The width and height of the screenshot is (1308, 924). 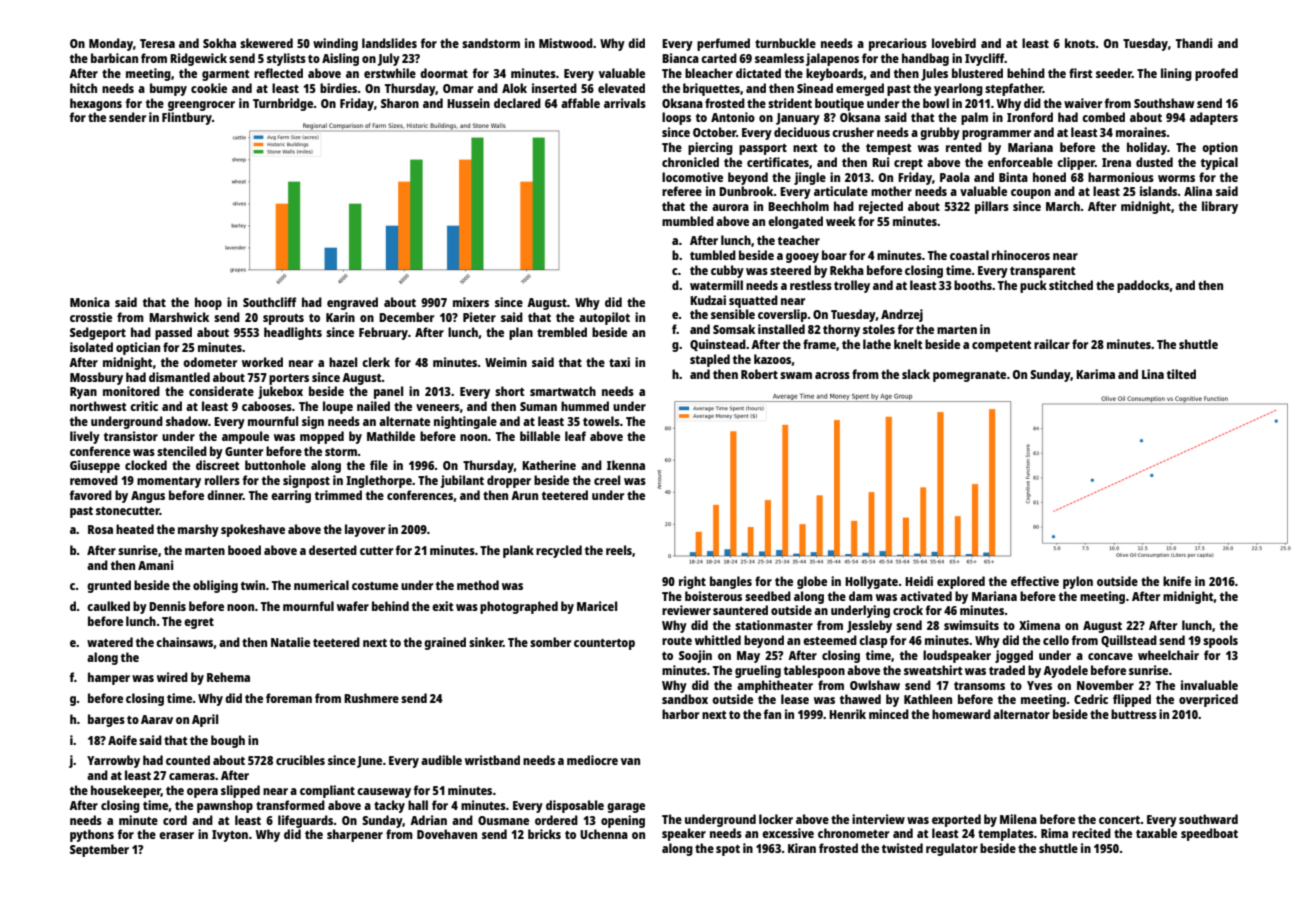 What do you see at coordinates (554, 88) in the screenshot?
I see `inserted` at bounding box center [554, 88].
